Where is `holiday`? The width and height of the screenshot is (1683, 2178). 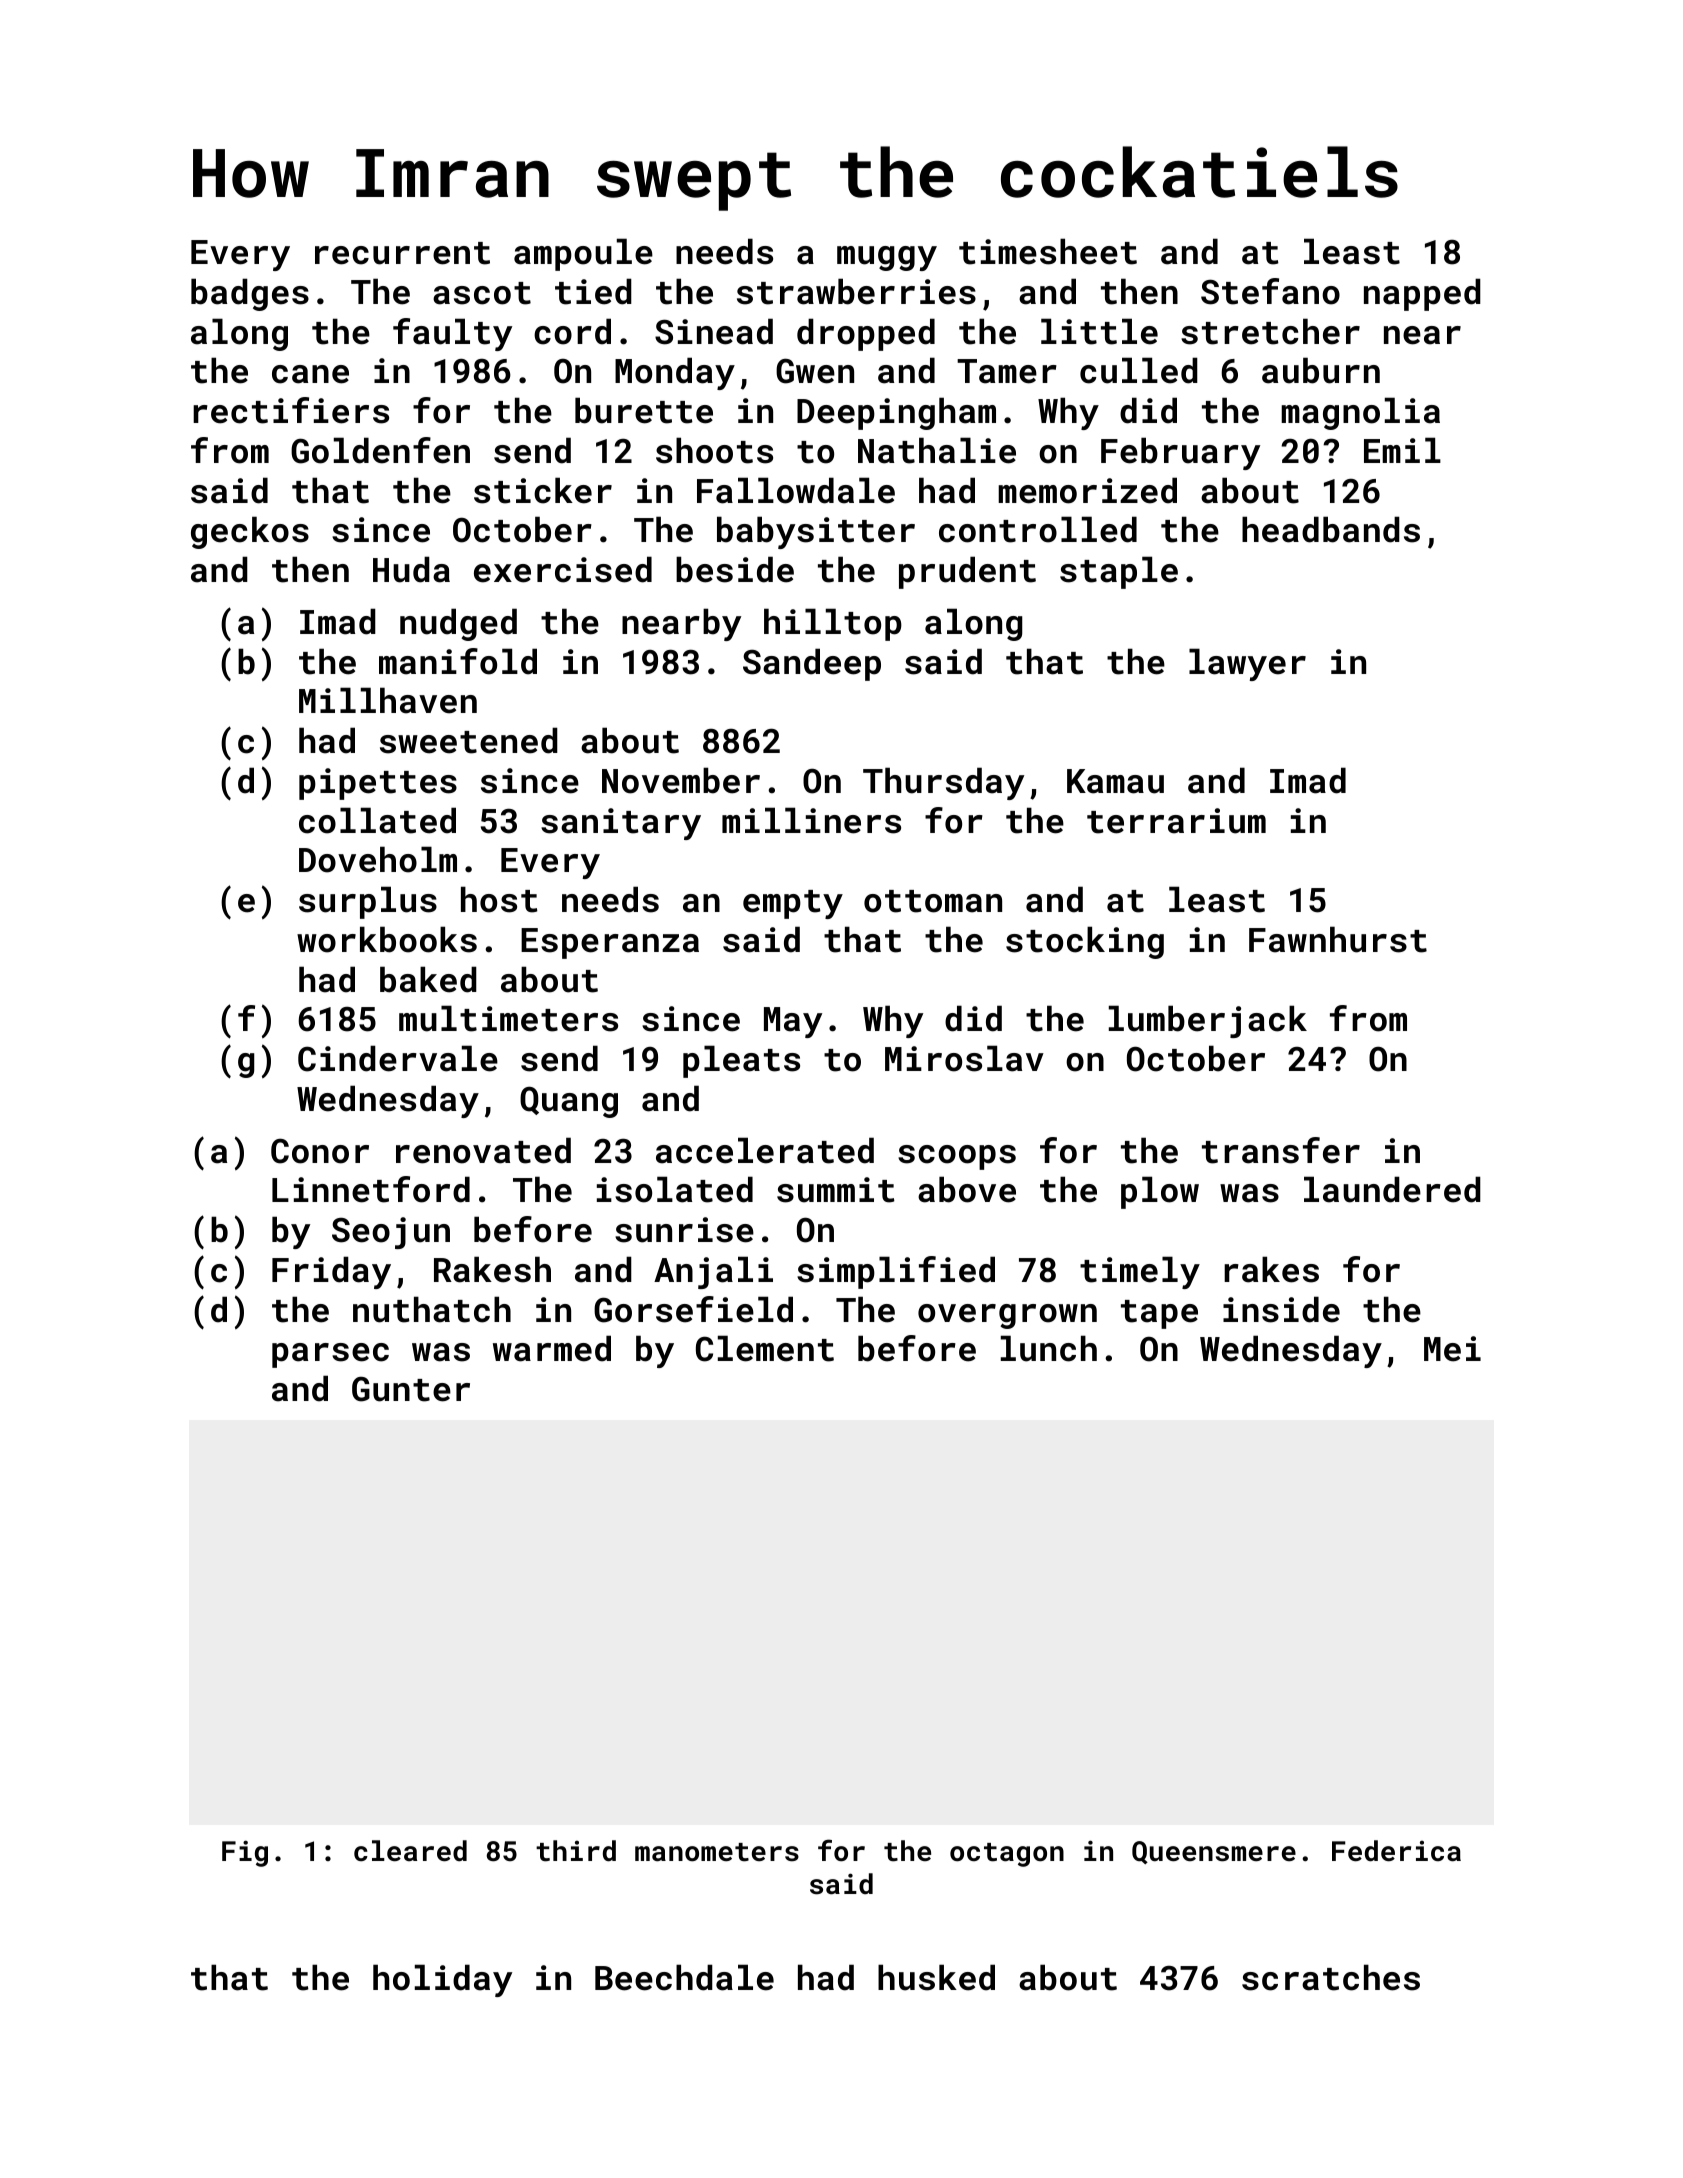 holiday is located at coordinates (442, 1980).
